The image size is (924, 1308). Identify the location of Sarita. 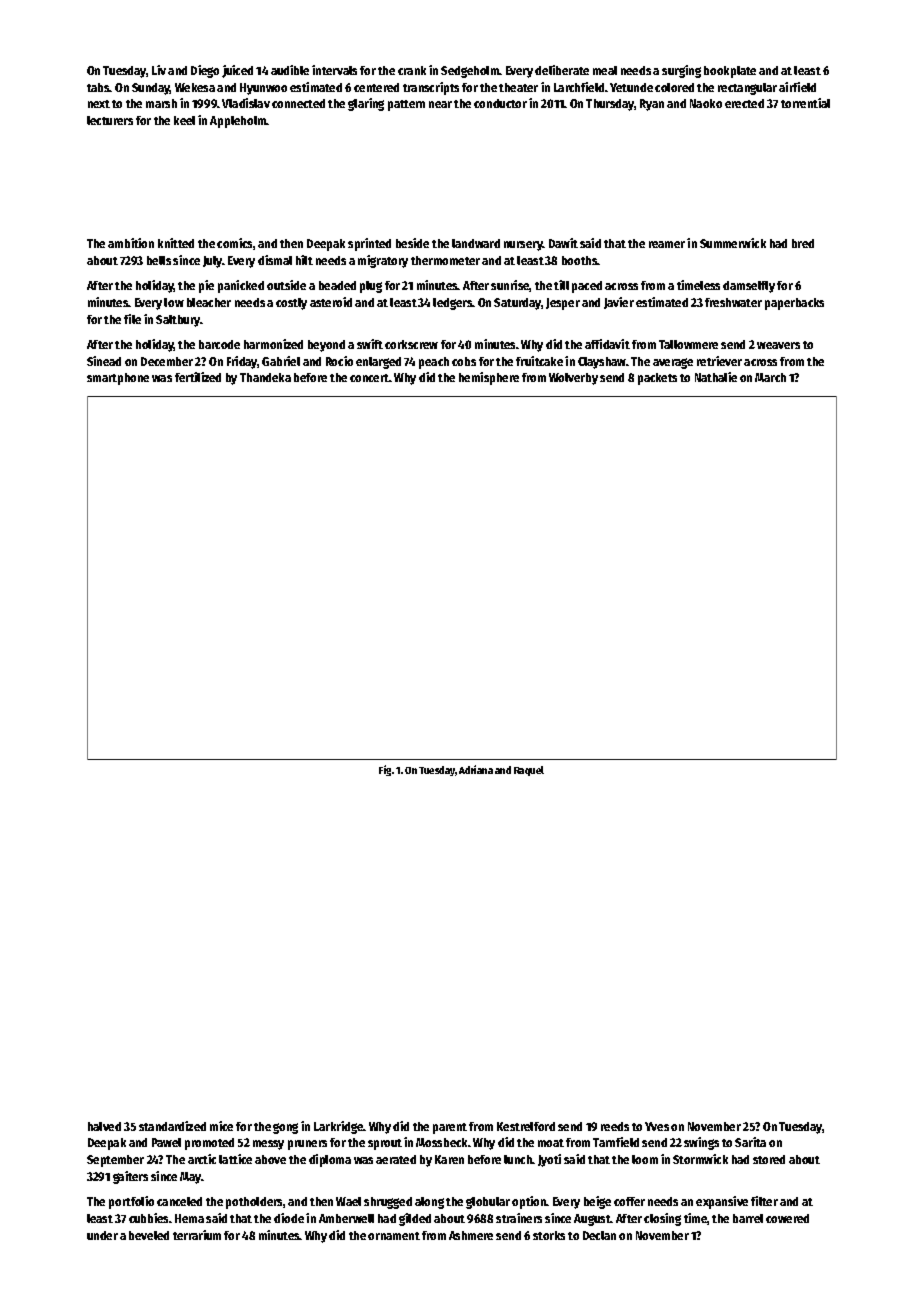
(750, 1142).
